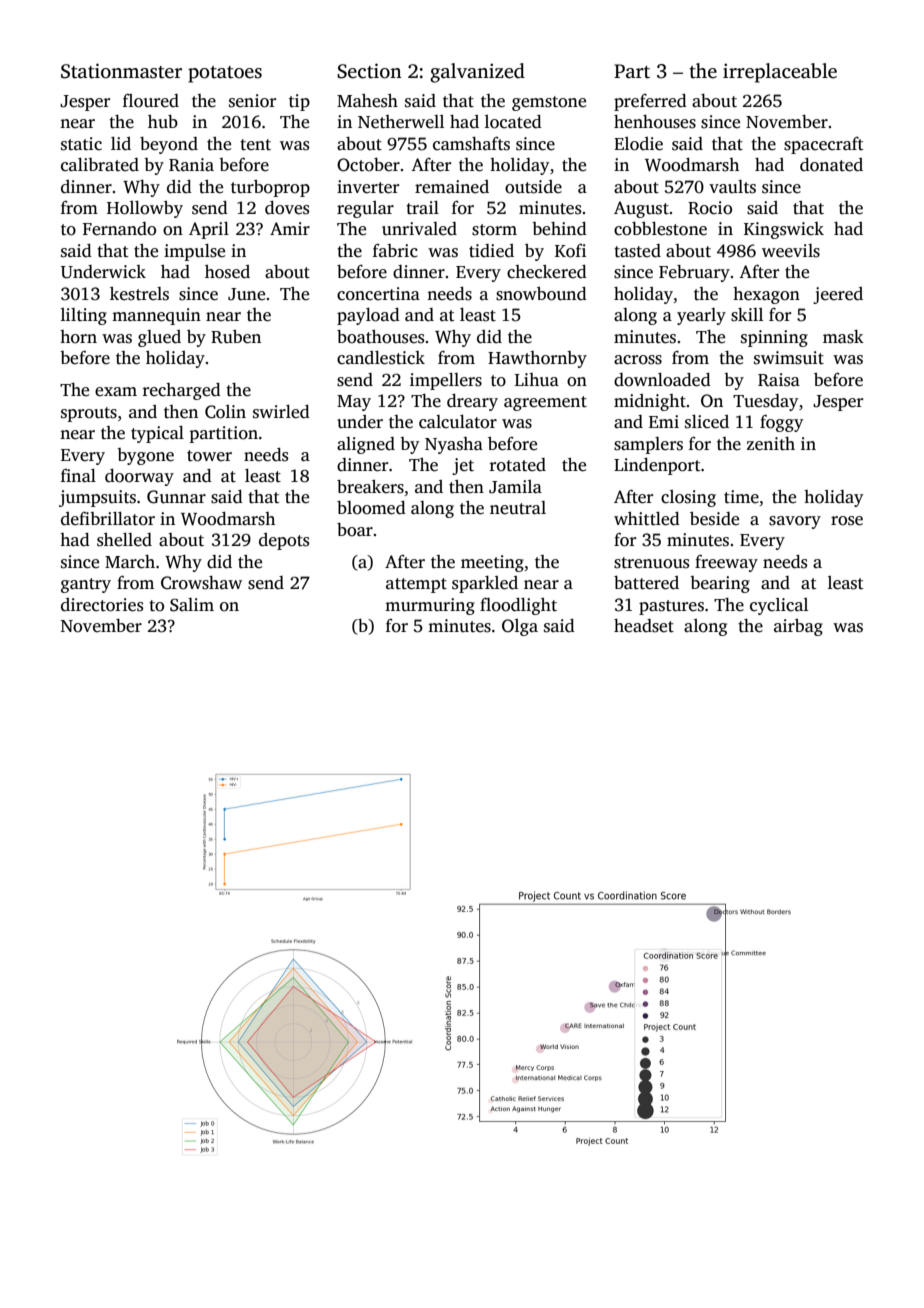  I want to click on zenith, so click(771, 444).
